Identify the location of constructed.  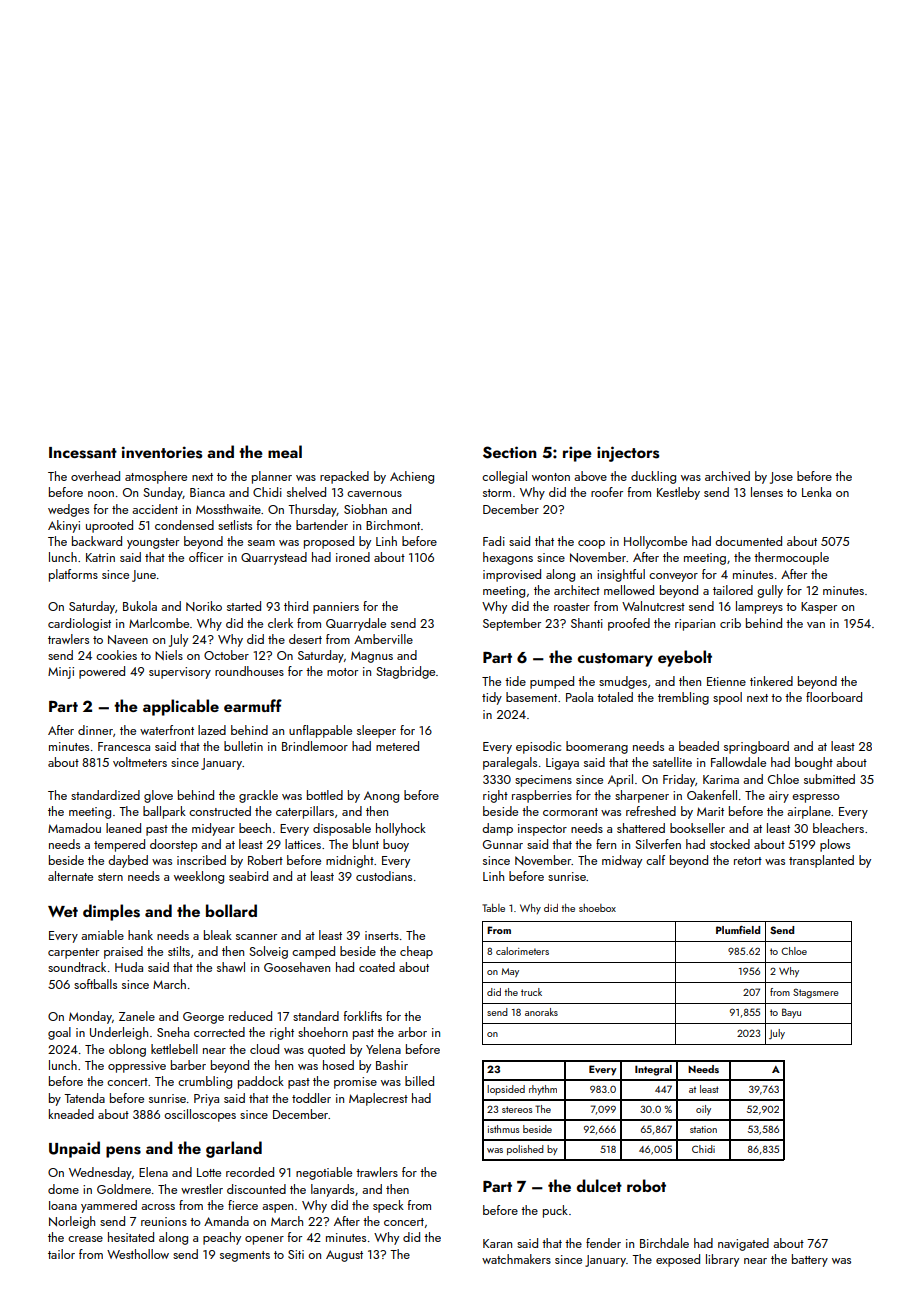
(220, 811).
